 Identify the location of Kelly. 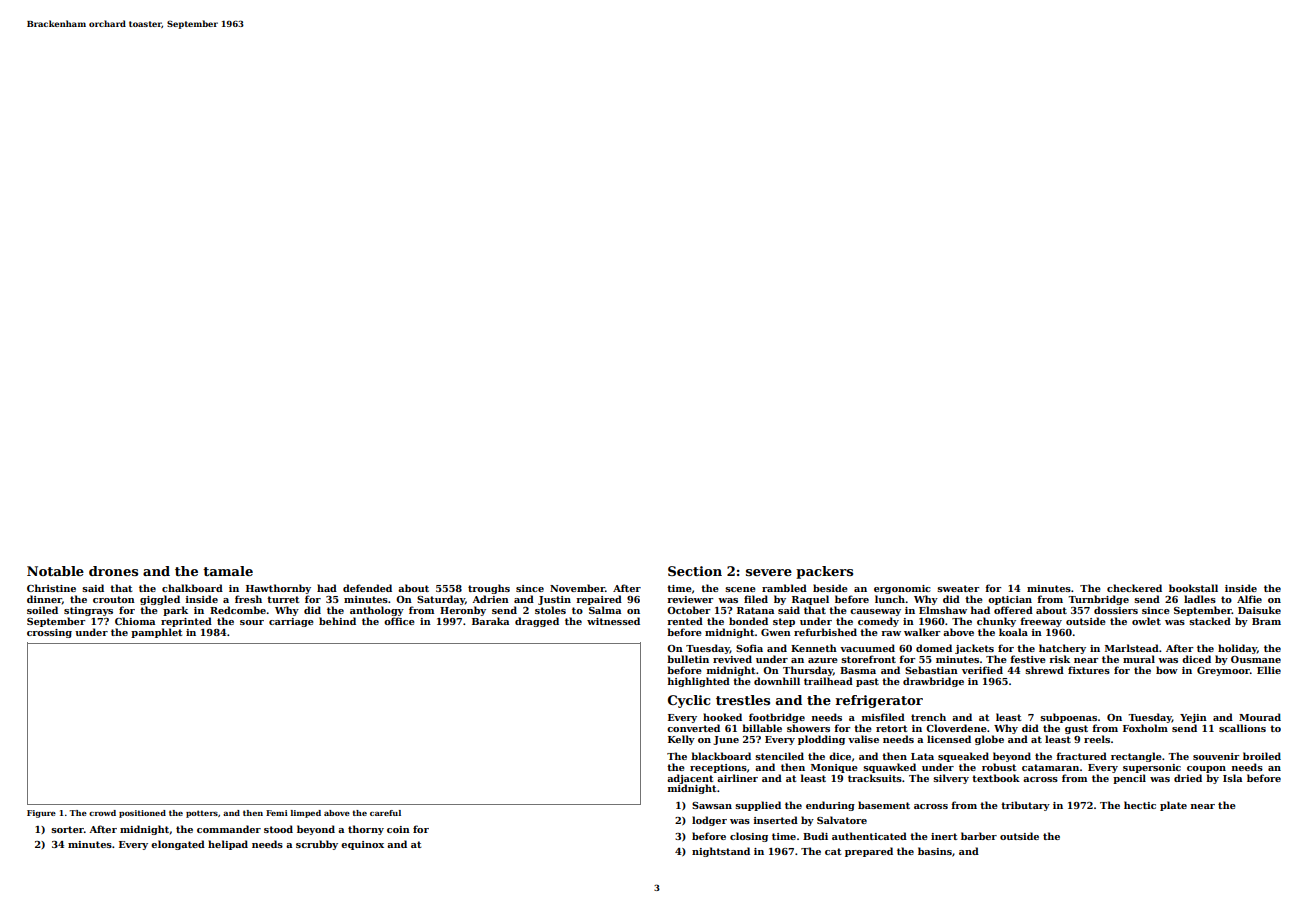
(681, 740).
